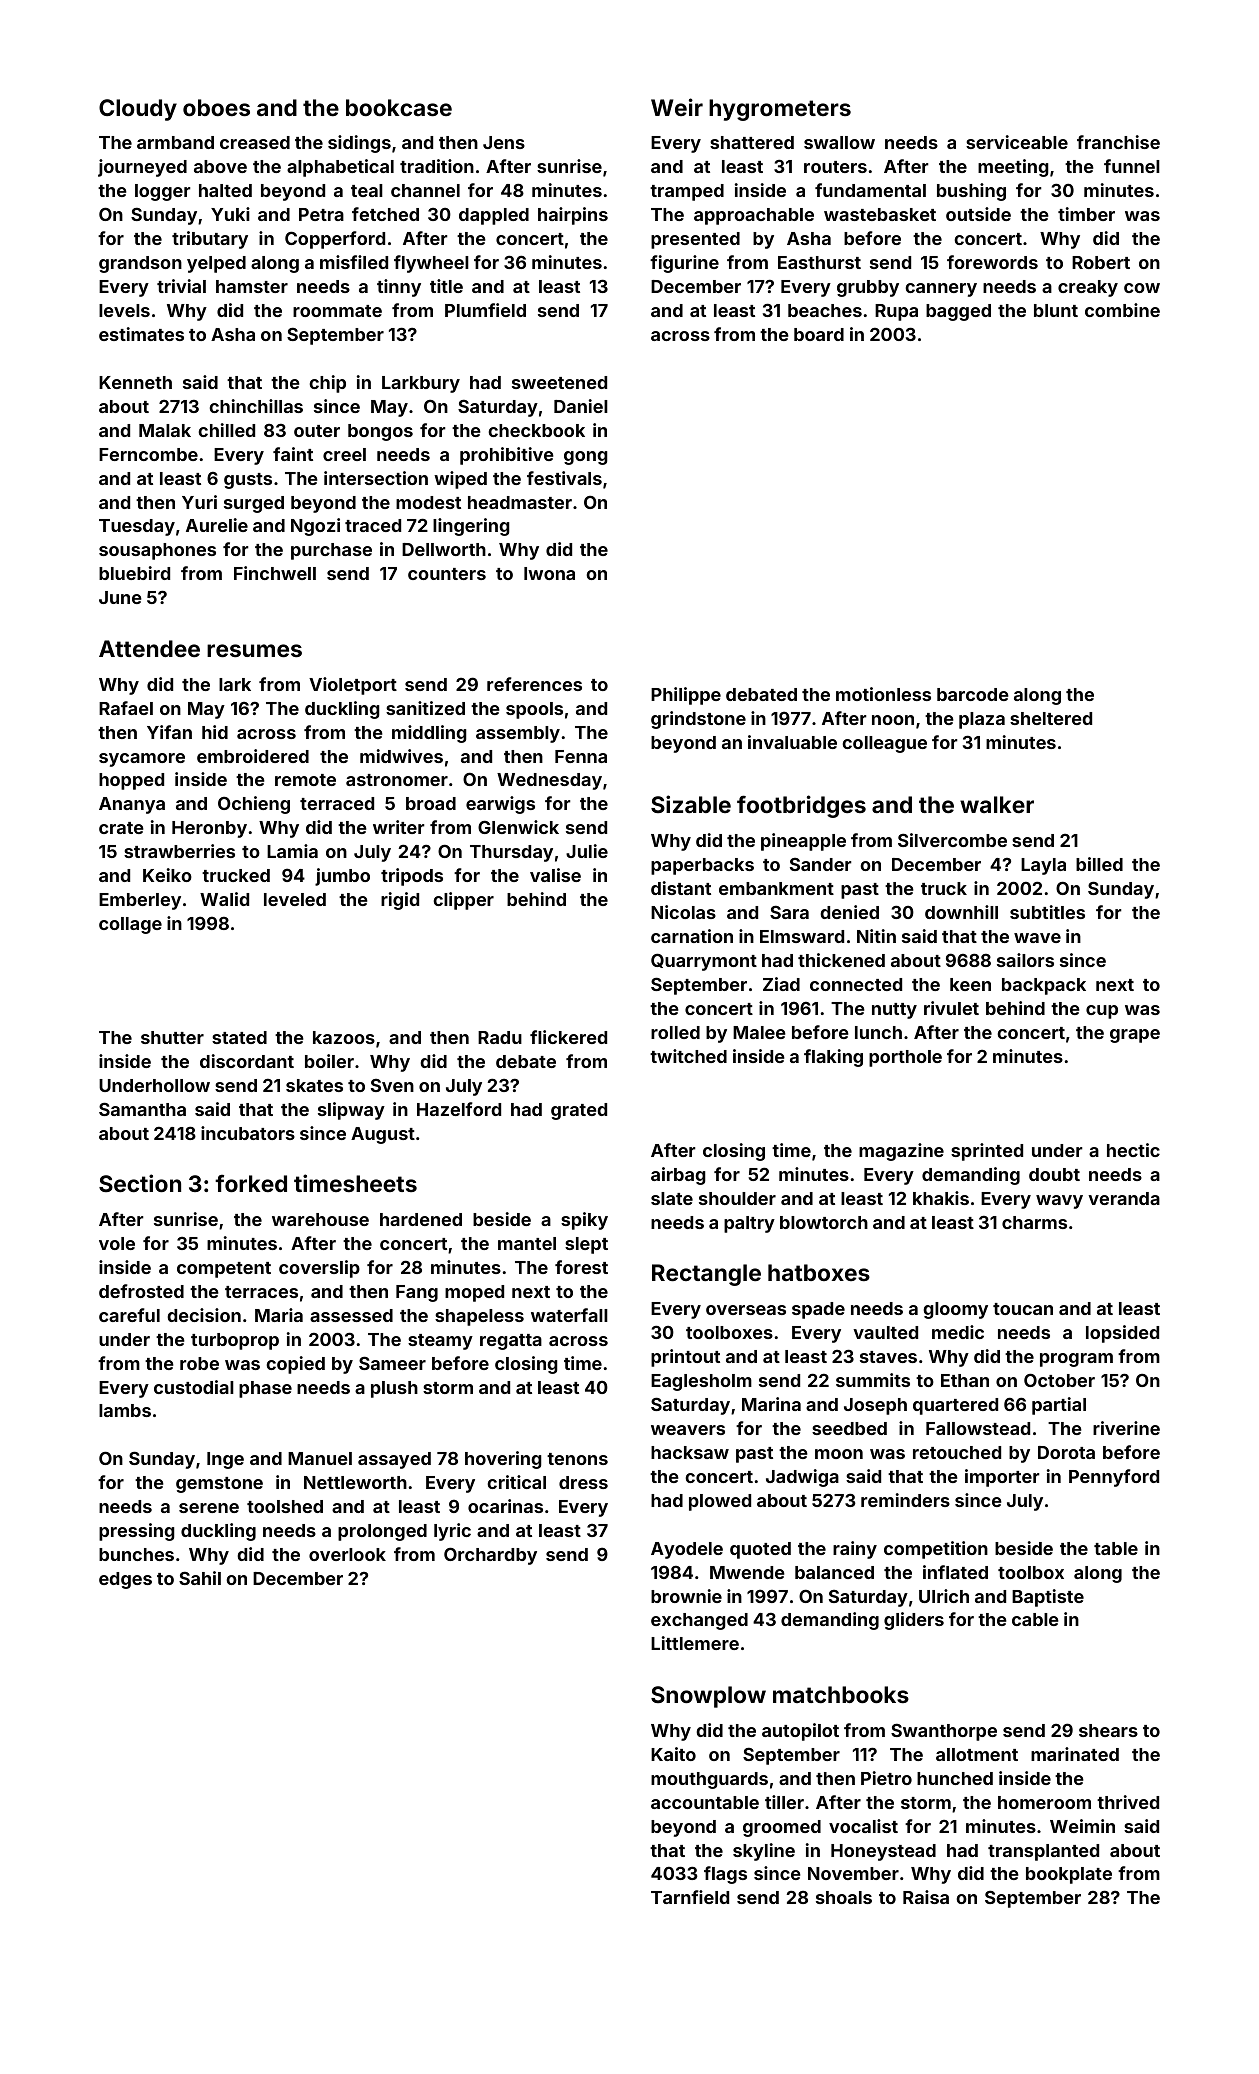  What do you see at coordinates (1017, 142) in the screenshot?
I see `serviceable` at bounding box center [1017, 142].
